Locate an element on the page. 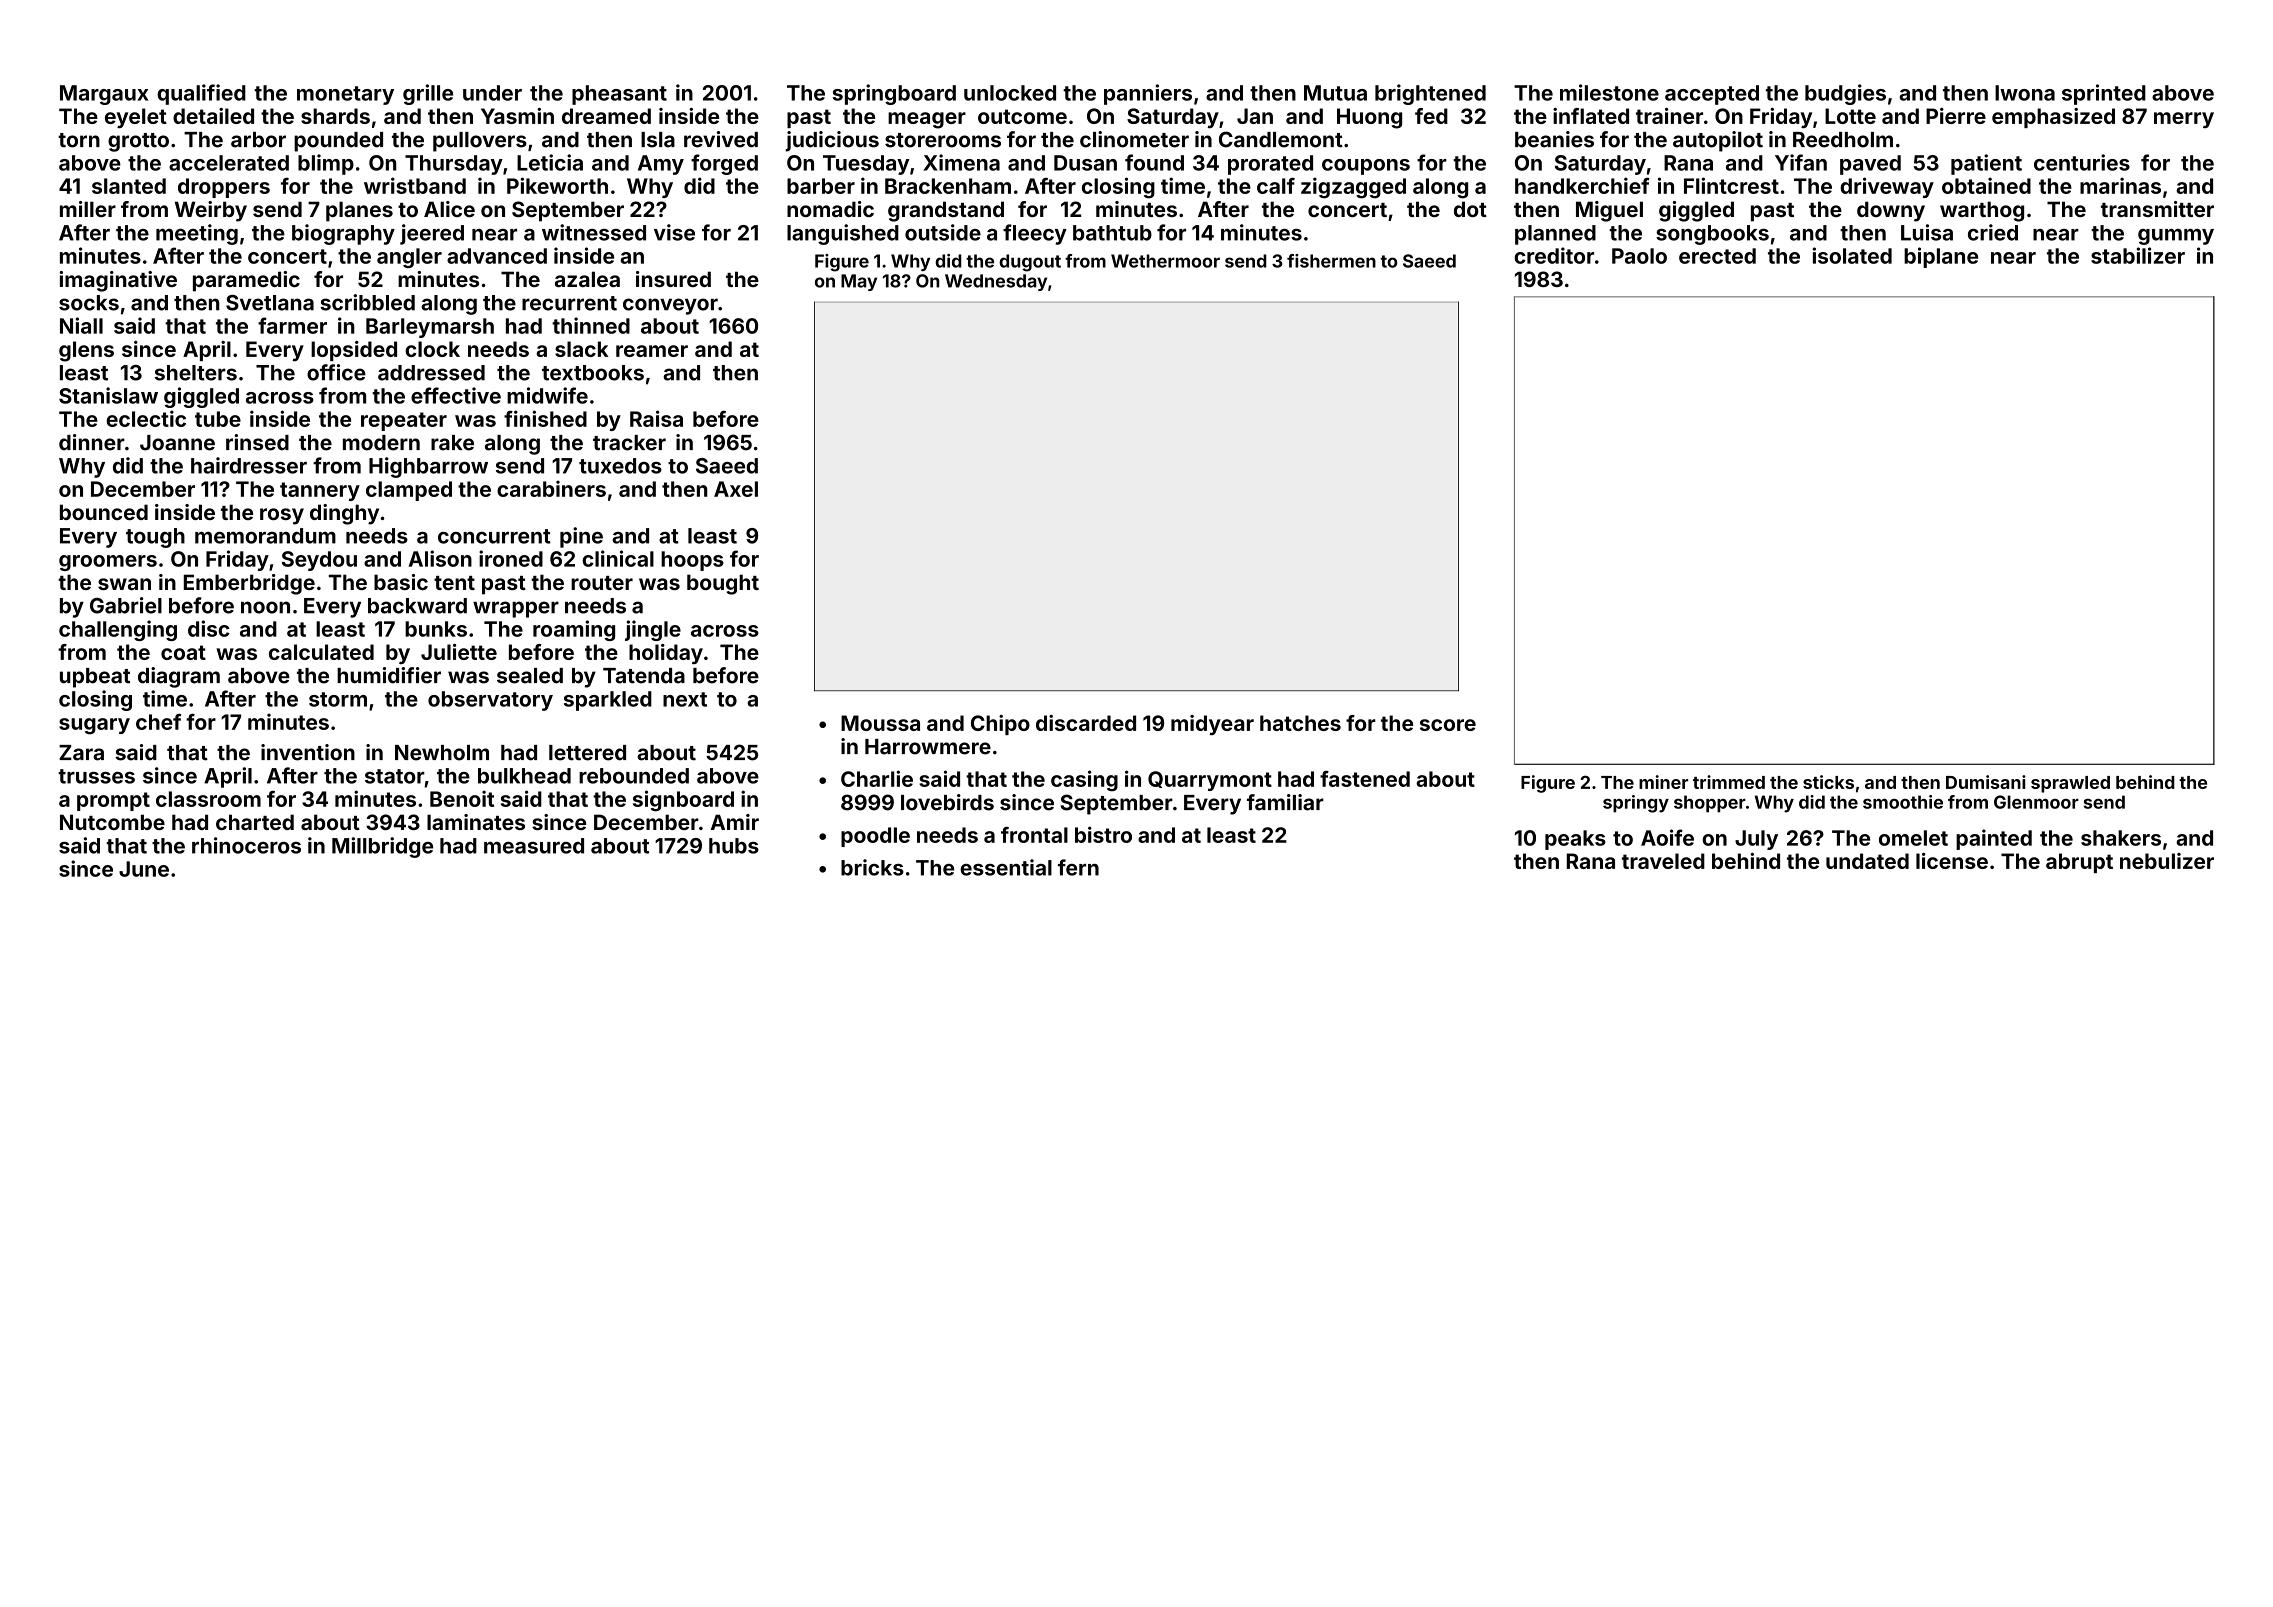 This document has height=1607, width=2273. panniers is located at coordinates (1148, 94).
